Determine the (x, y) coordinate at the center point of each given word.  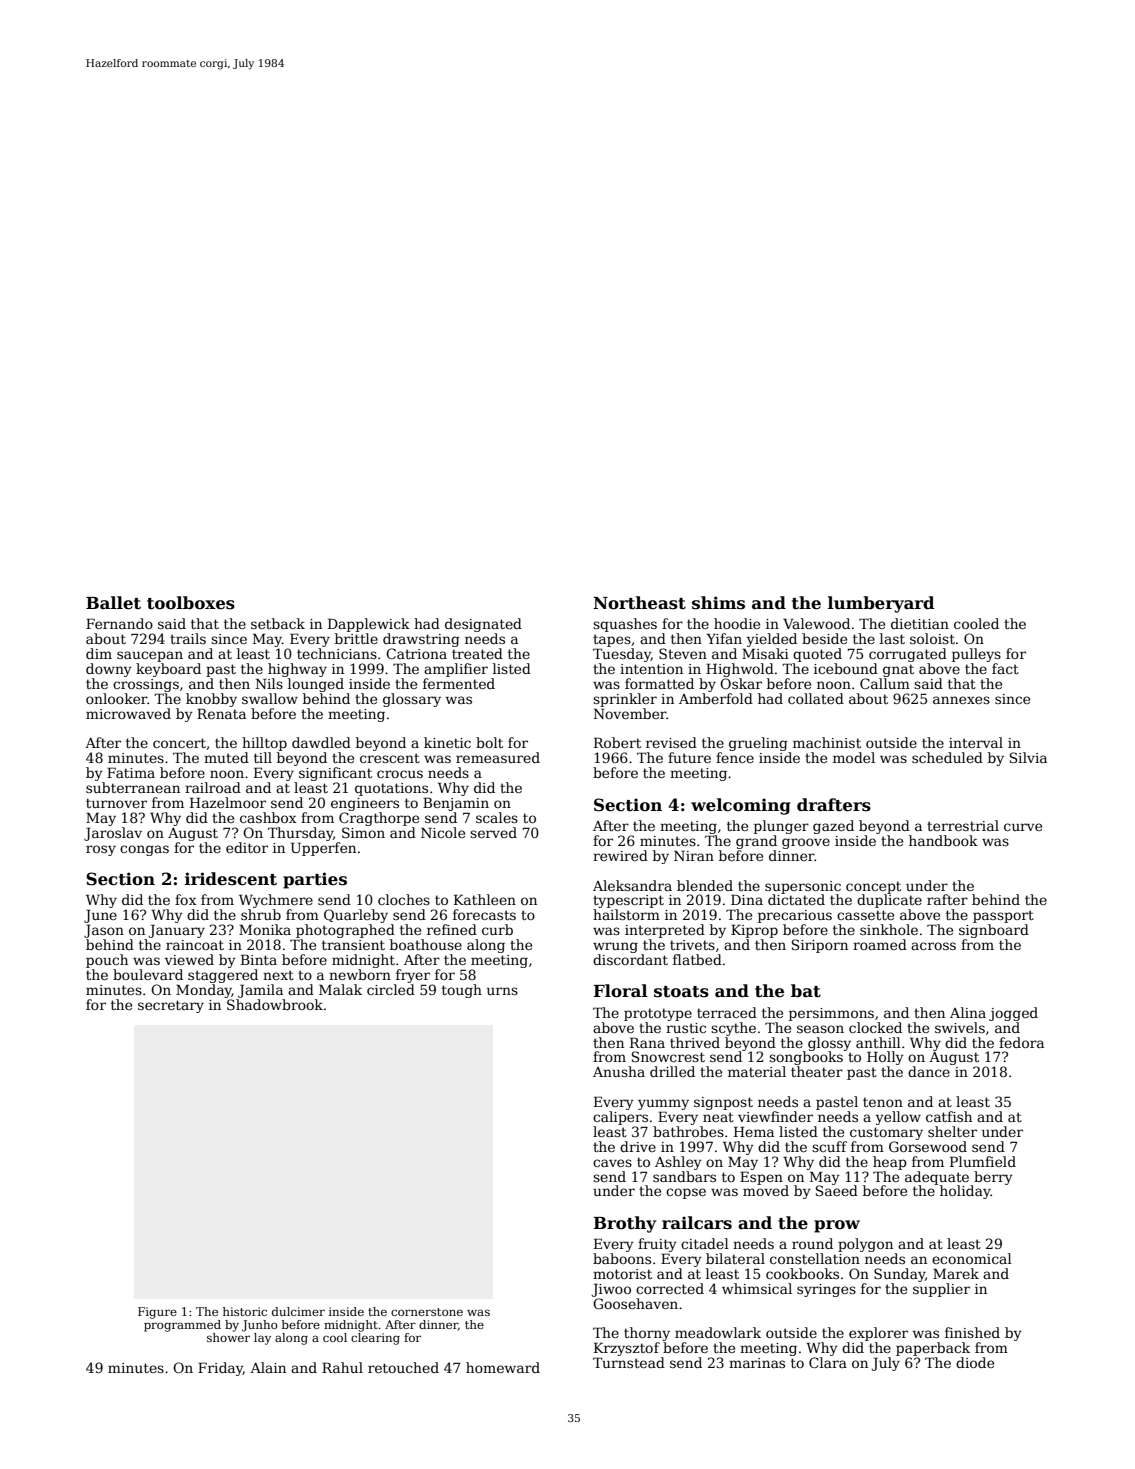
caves (612, 1163)
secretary (171, 1006)
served (493, 832)
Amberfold (716, 698)
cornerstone (427, 1312)
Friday (220, 1369)
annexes (961, 700)
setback (278, 623)
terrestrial (963, 825)
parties (315, 880)
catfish (949, 1116)
